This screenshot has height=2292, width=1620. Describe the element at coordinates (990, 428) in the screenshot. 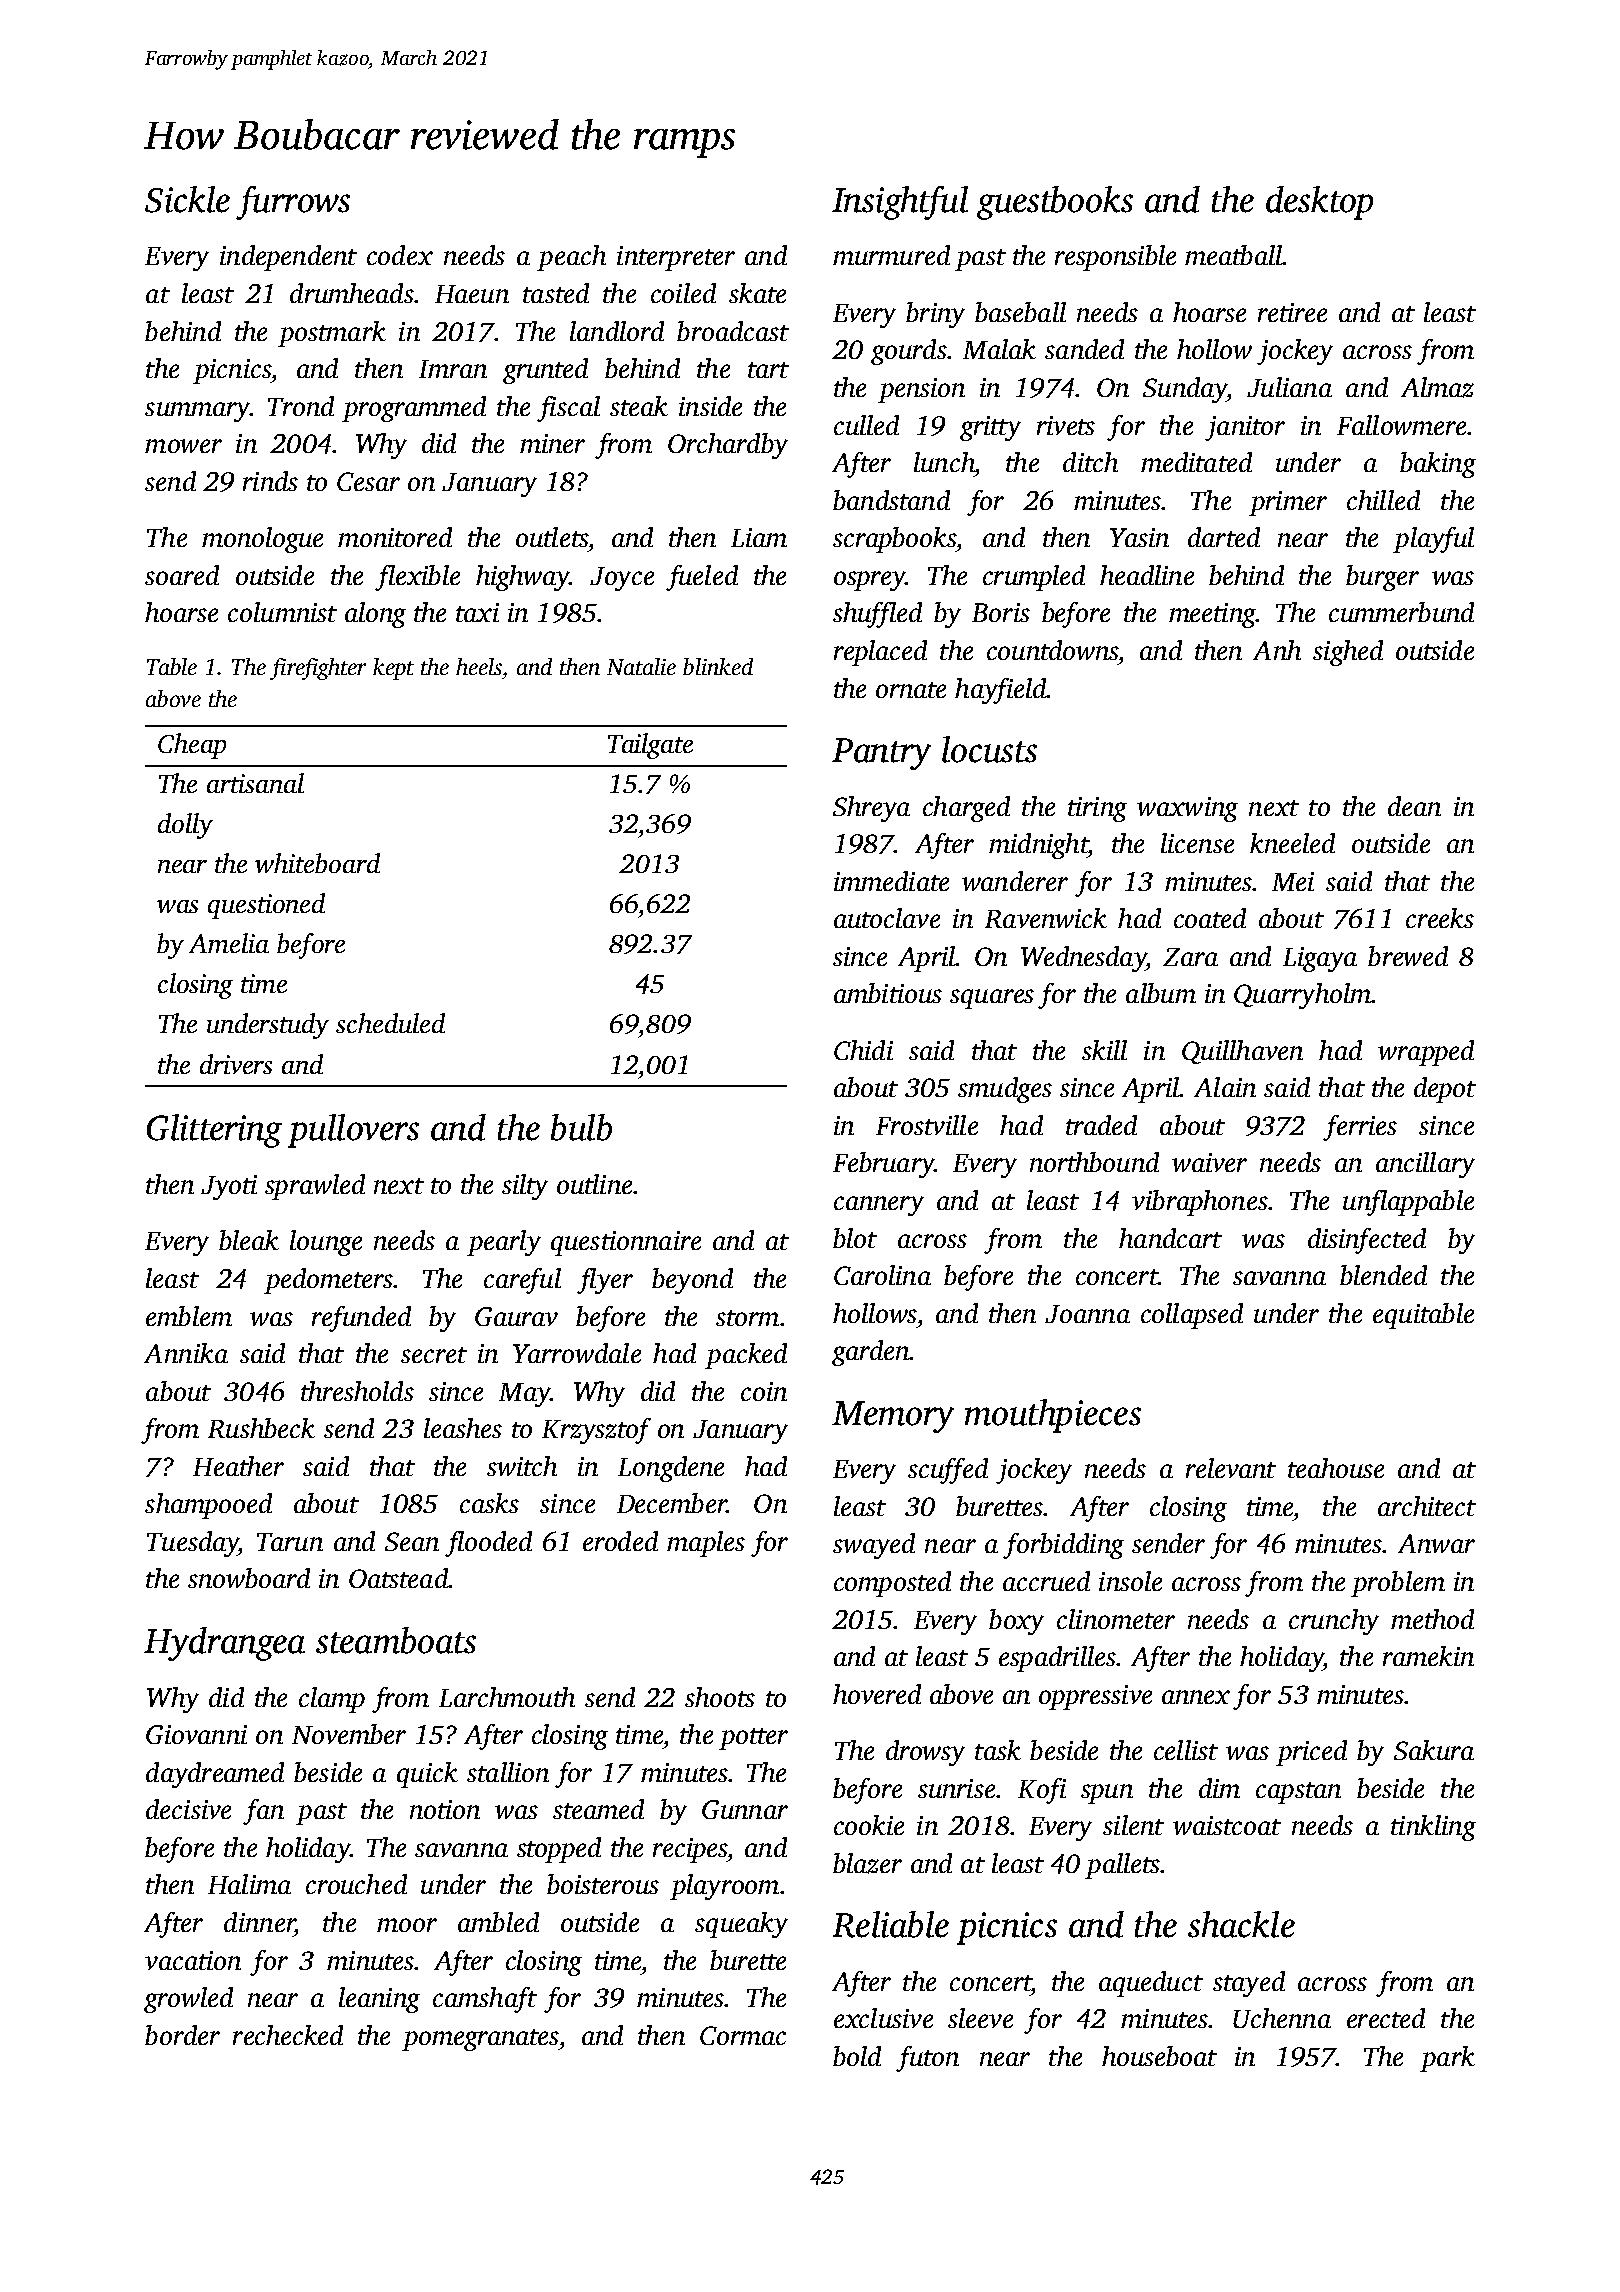

I see `gritty` at that location.
